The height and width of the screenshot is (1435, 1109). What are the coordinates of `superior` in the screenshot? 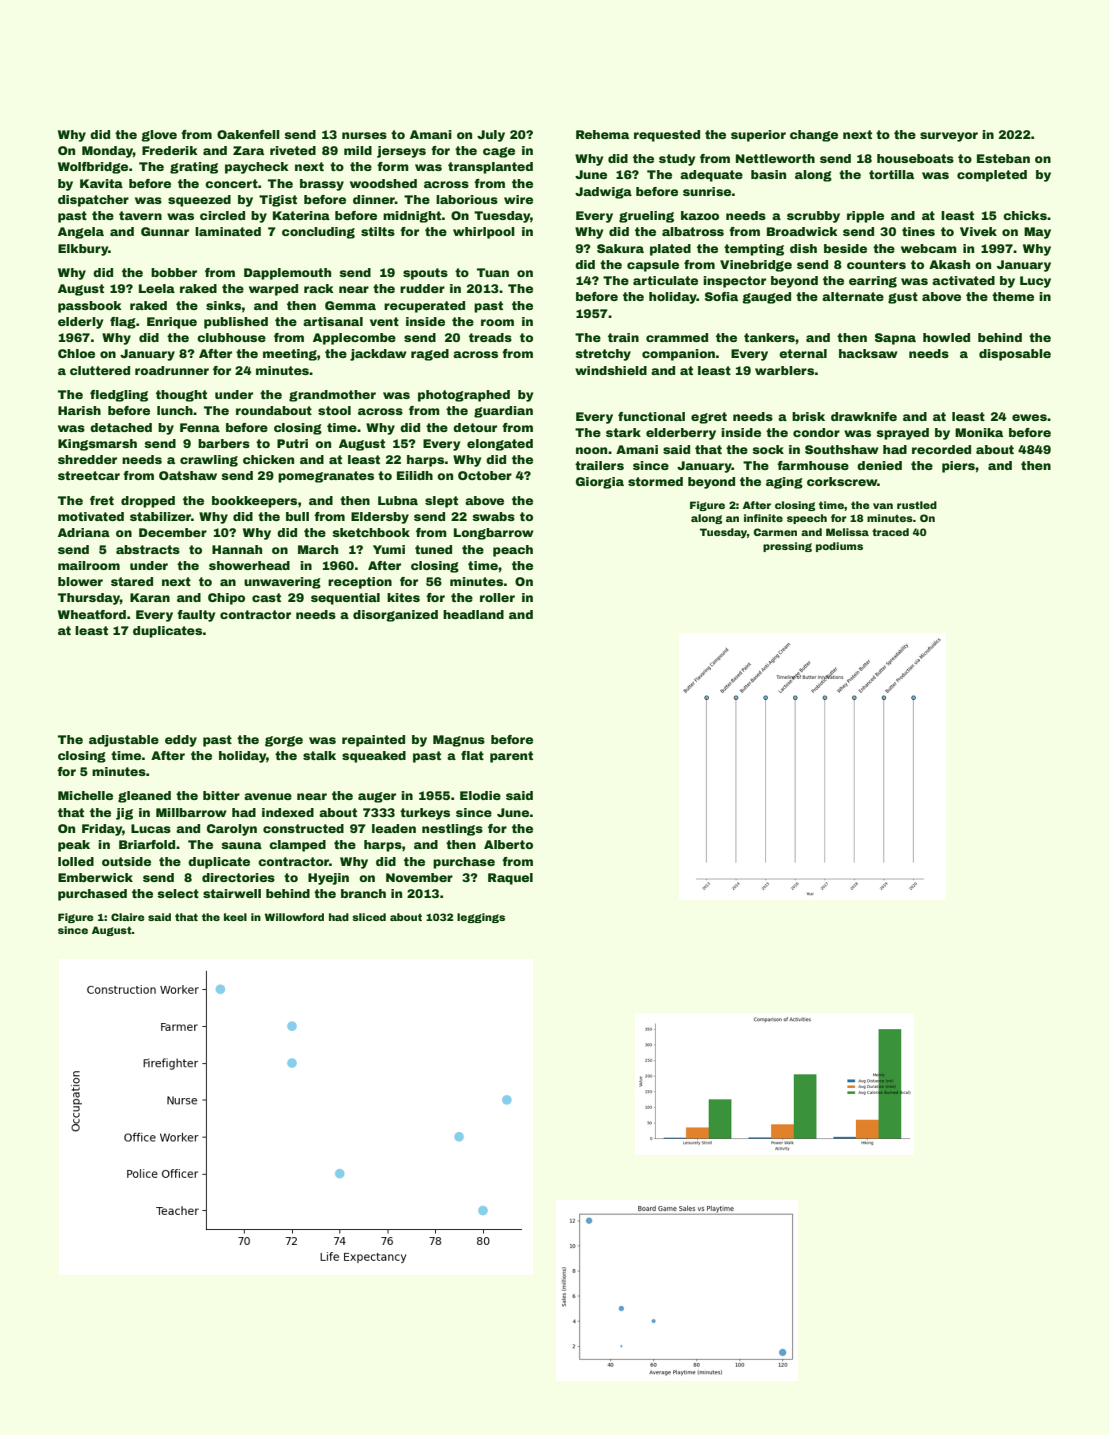 It's located at (758, 136).
